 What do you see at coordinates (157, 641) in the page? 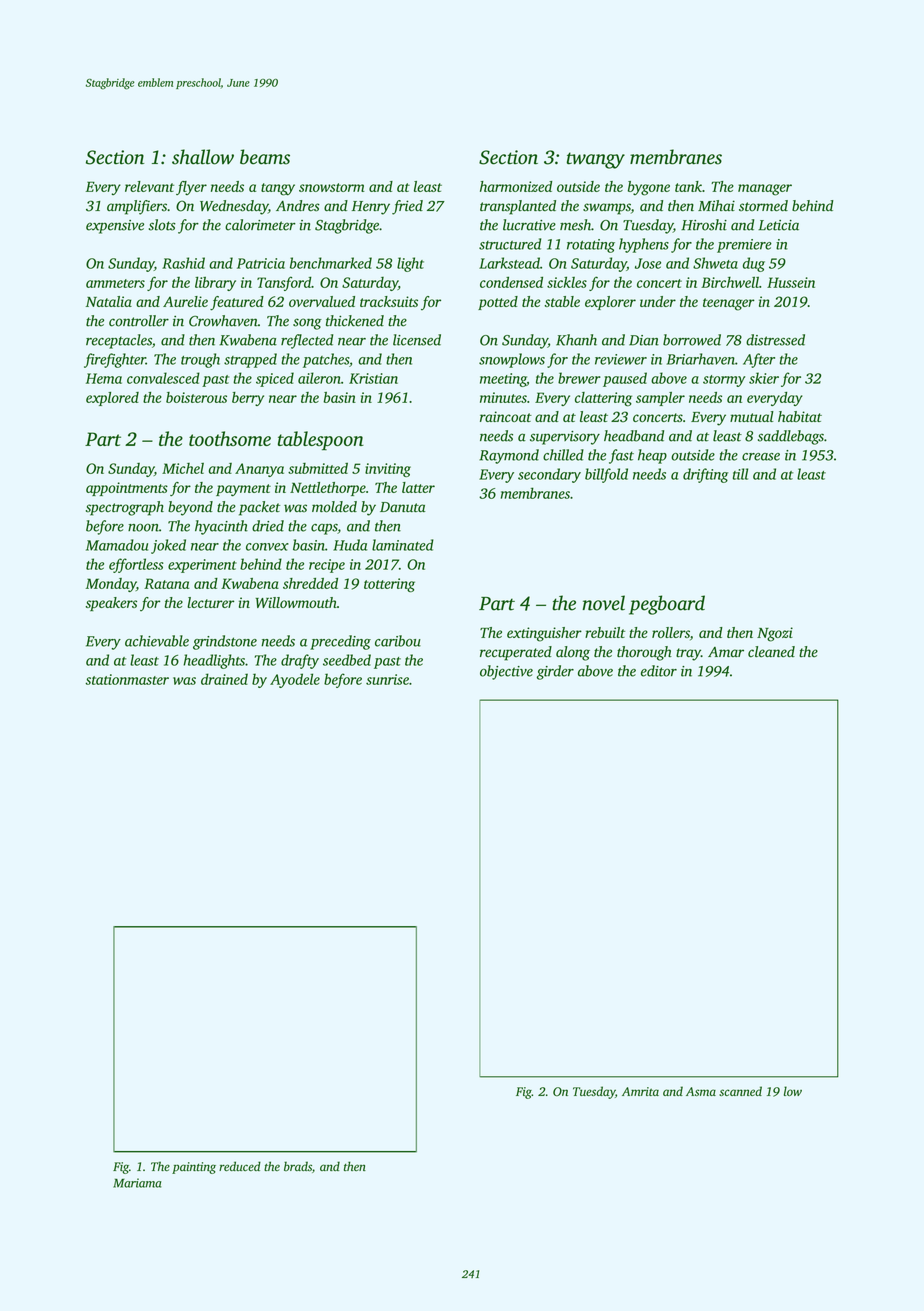
I see `achievable` at bounding box center [157, 641].
